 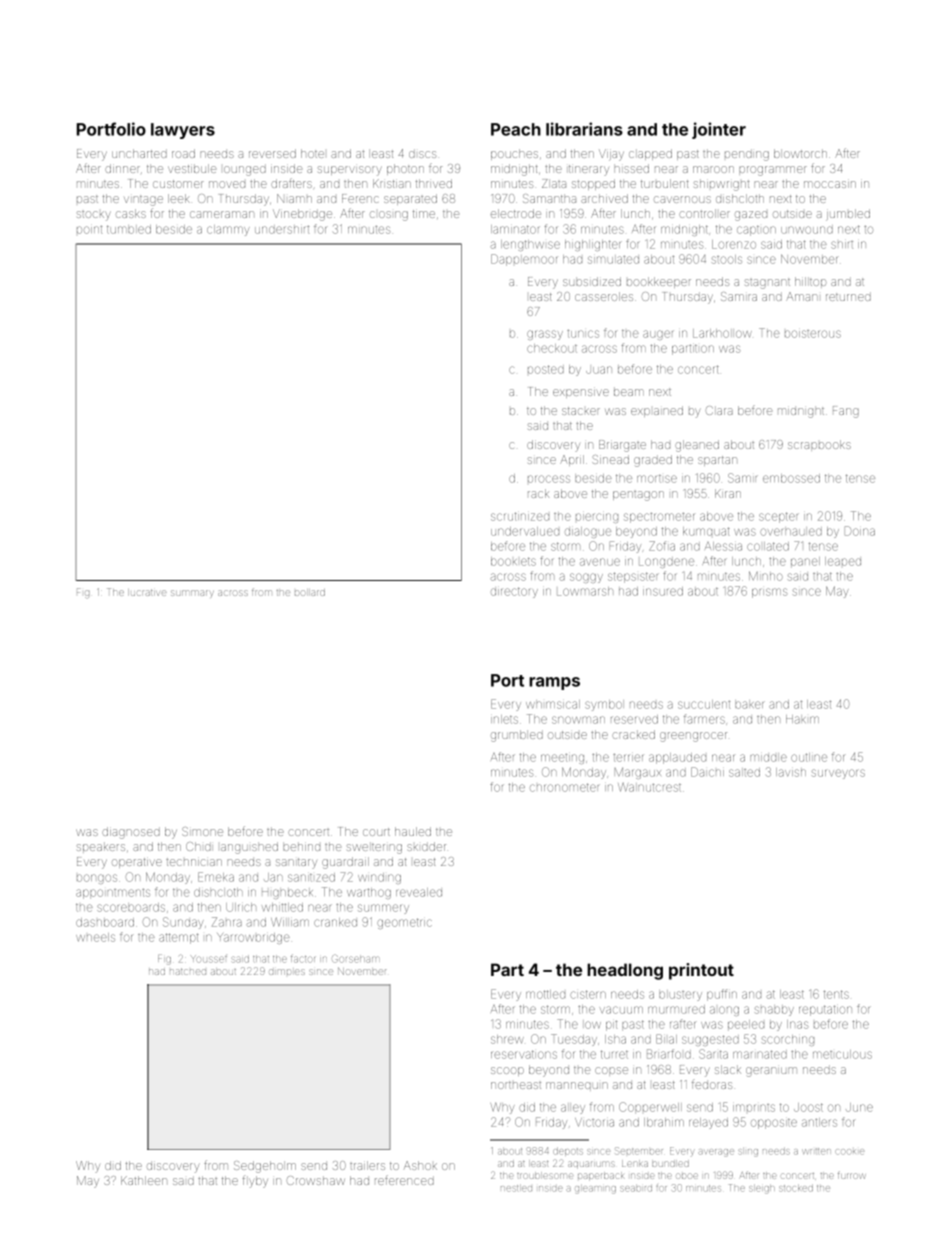 What do you see at coordinates (183, 131) in the screenshot?
I see `lawyers` at bounding box center [183, 131].
